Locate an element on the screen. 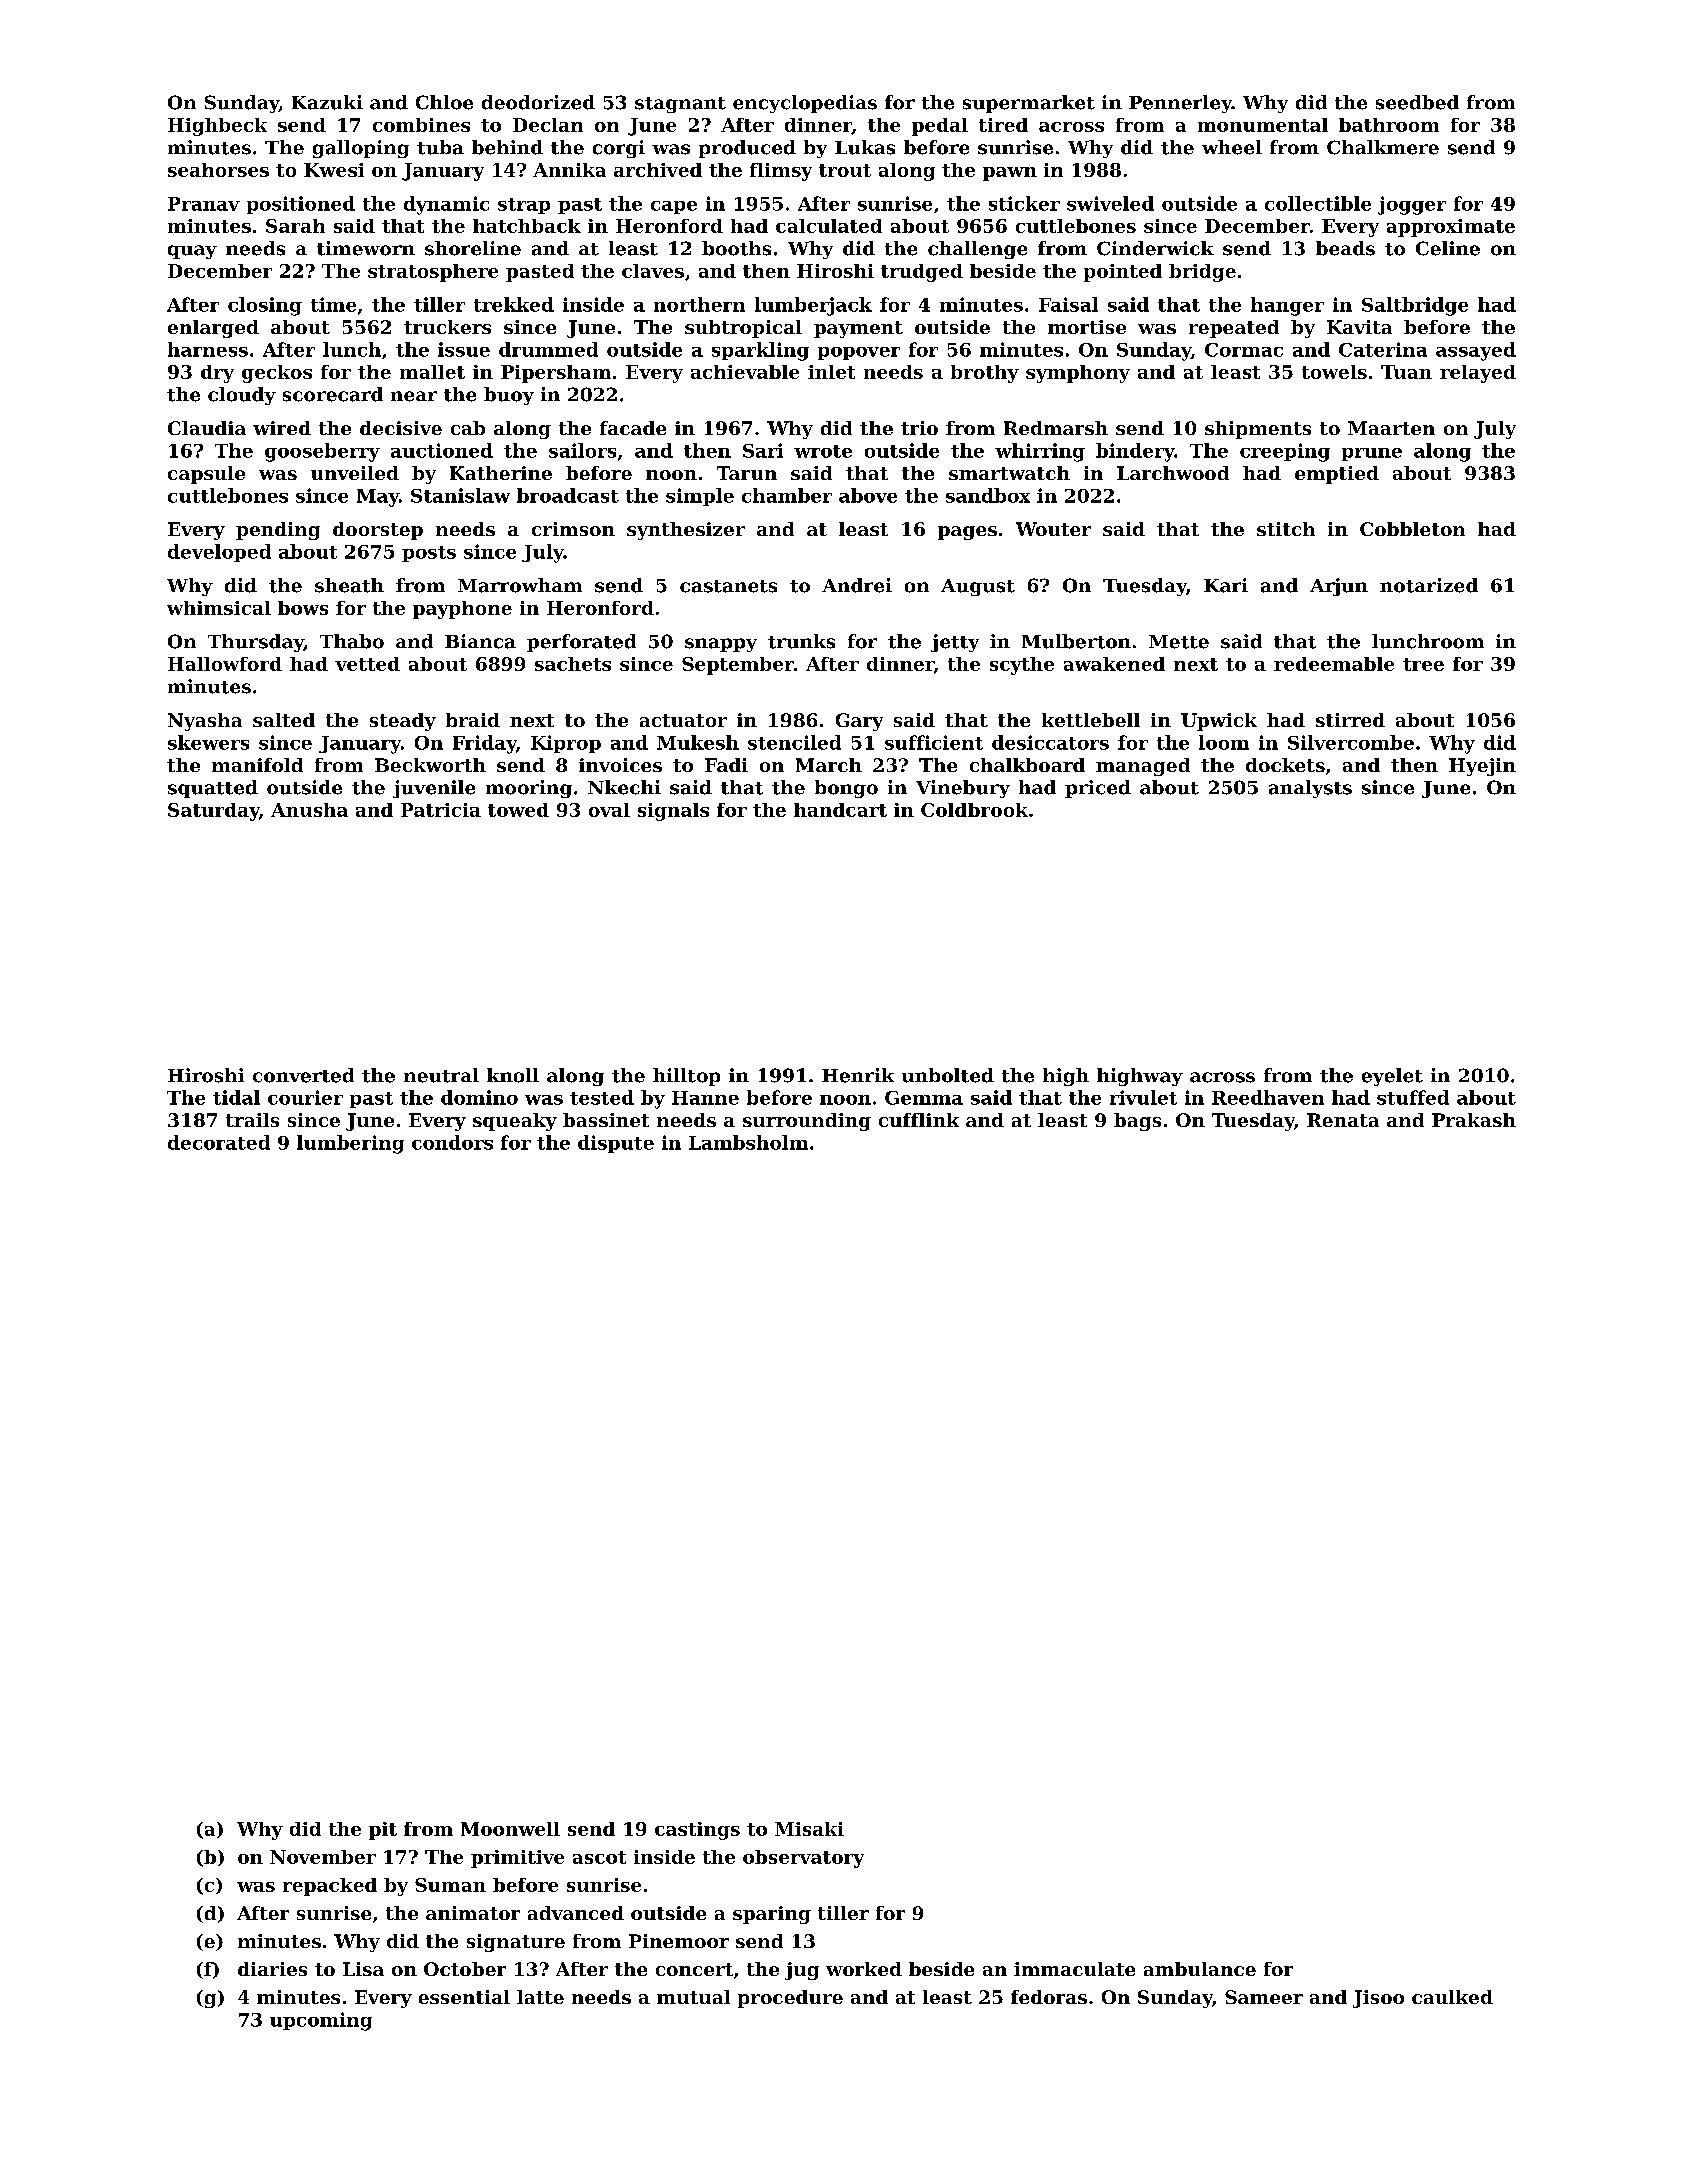 This screenshot has width=1683, height=2178. November is located at coordinates (323, 1857).
